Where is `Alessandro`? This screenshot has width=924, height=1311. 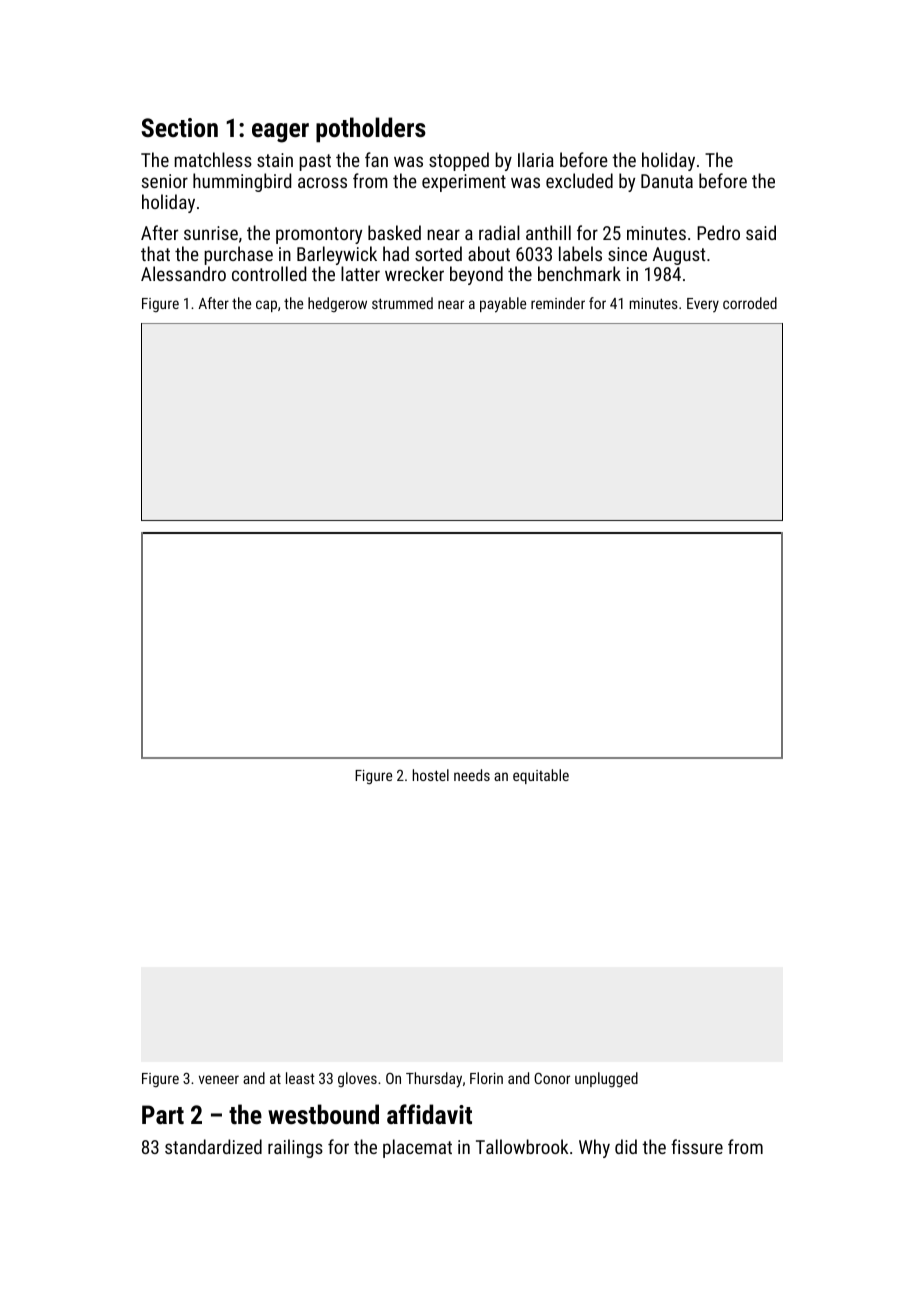 Alessandro is located at coordinates (183, 273).
